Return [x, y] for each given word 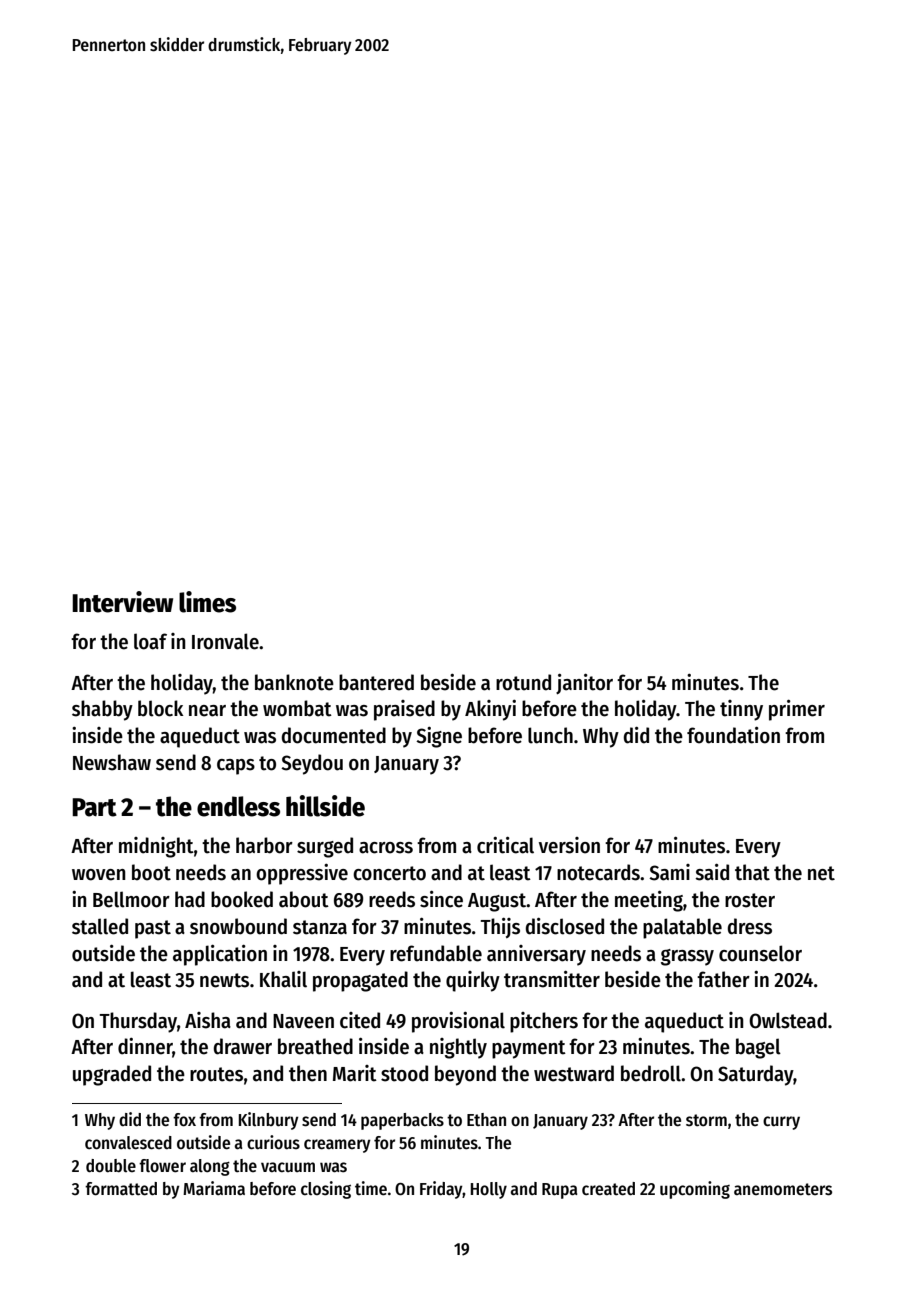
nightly [458, 1048]
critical [505, 845]
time [371, 1188]
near [207, 711]
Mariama [214, 1188]
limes [207, 602]
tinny [741, 710]
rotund [523, 682]
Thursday [138, 1022]
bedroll [651, 1073]
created [608, 1189]
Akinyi [490, 710]
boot [151, 872]
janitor [584, 684]
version [569, 845]
